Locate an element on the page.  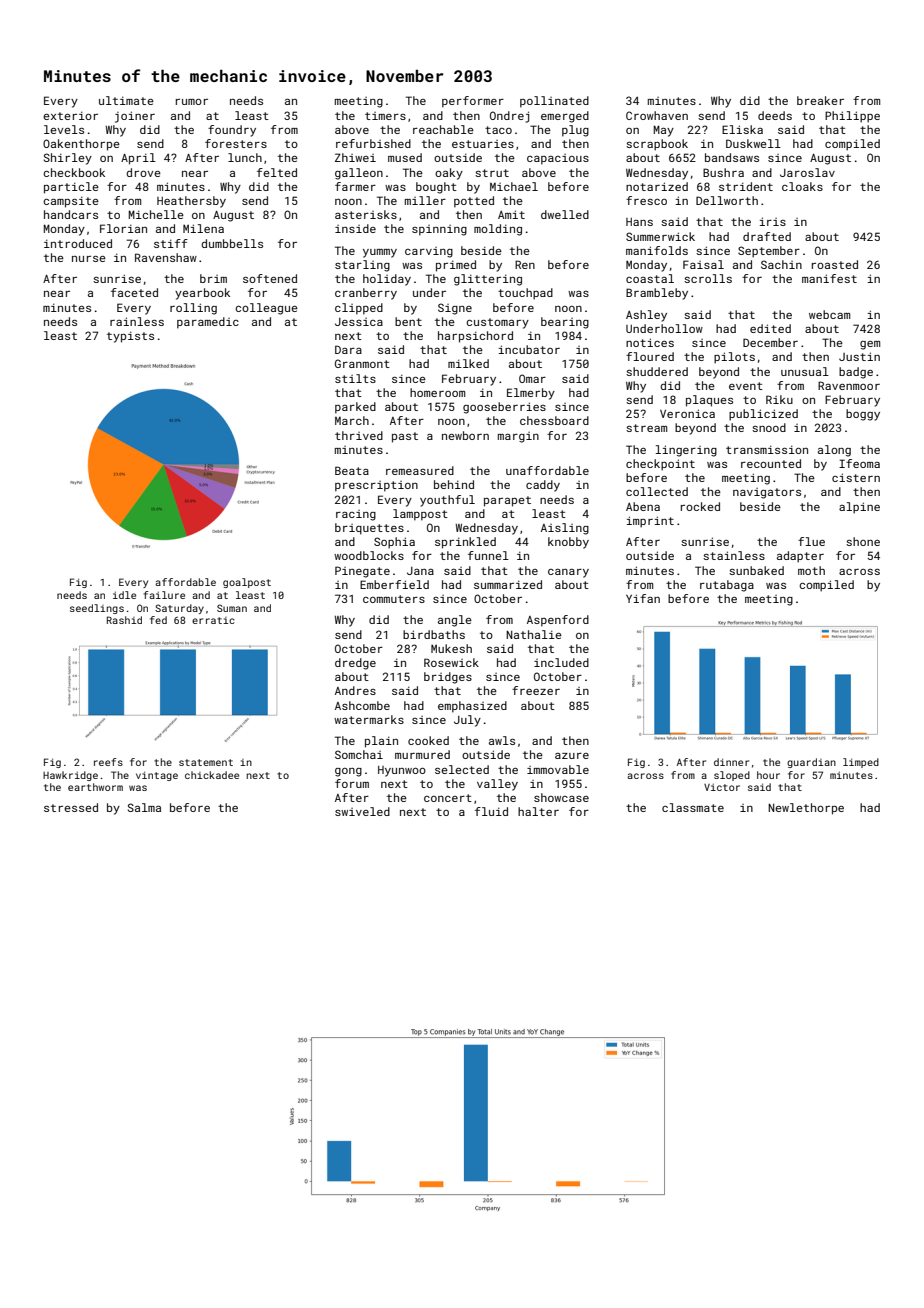
taco is located at coordinates (498, 130).
